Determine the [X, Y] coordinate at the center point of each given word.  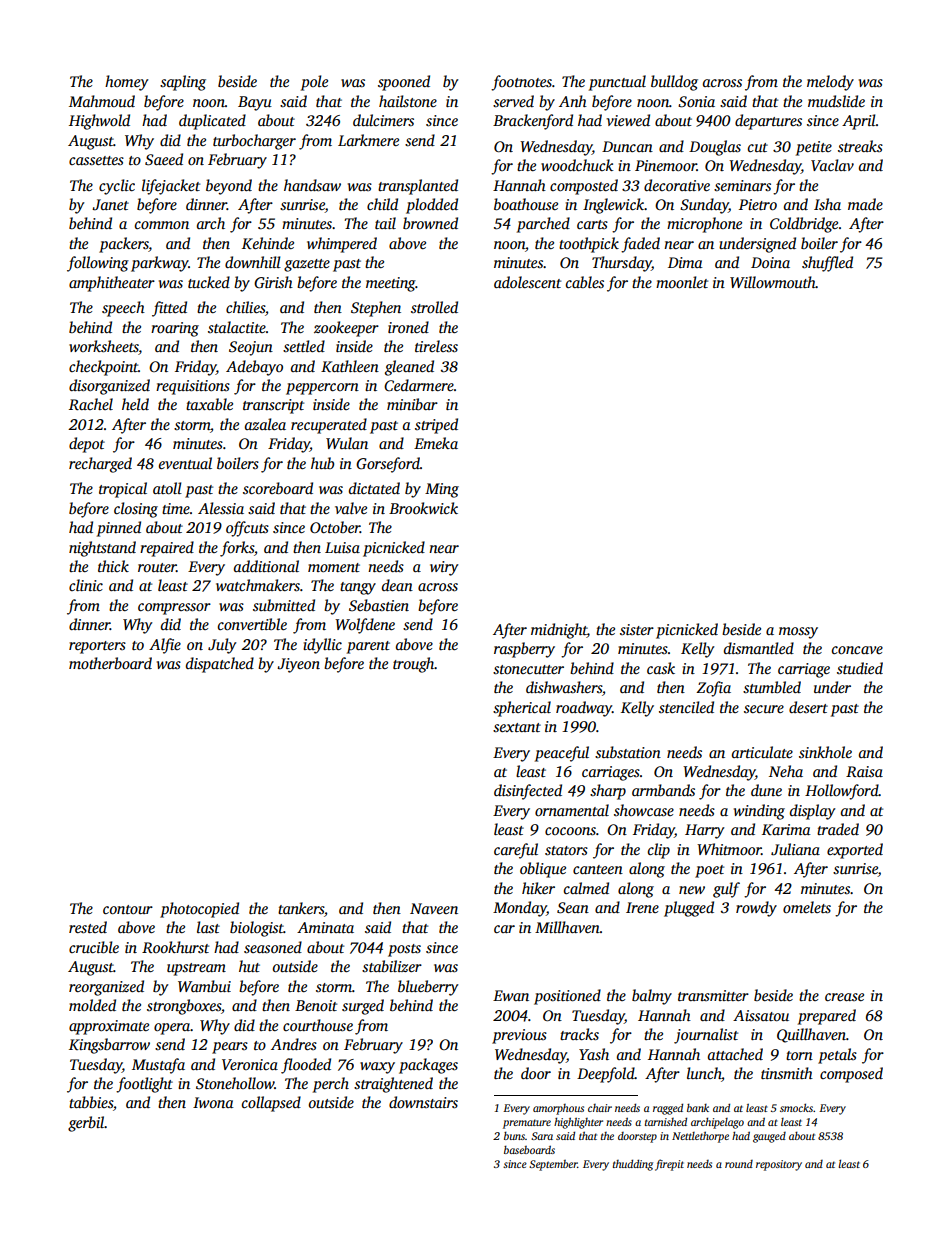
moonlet [682, 282]
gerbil [86, 1124]
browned [430, 223]
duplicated [212, 122]
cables [585, 282]
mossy [798, 633]
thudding [633, 1165]
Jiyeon [298, 665]
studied [860, 668]
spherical [522, 709]
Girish [273, 282]
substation [628, 752]
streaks [860, 146]
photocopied [199, 910]
